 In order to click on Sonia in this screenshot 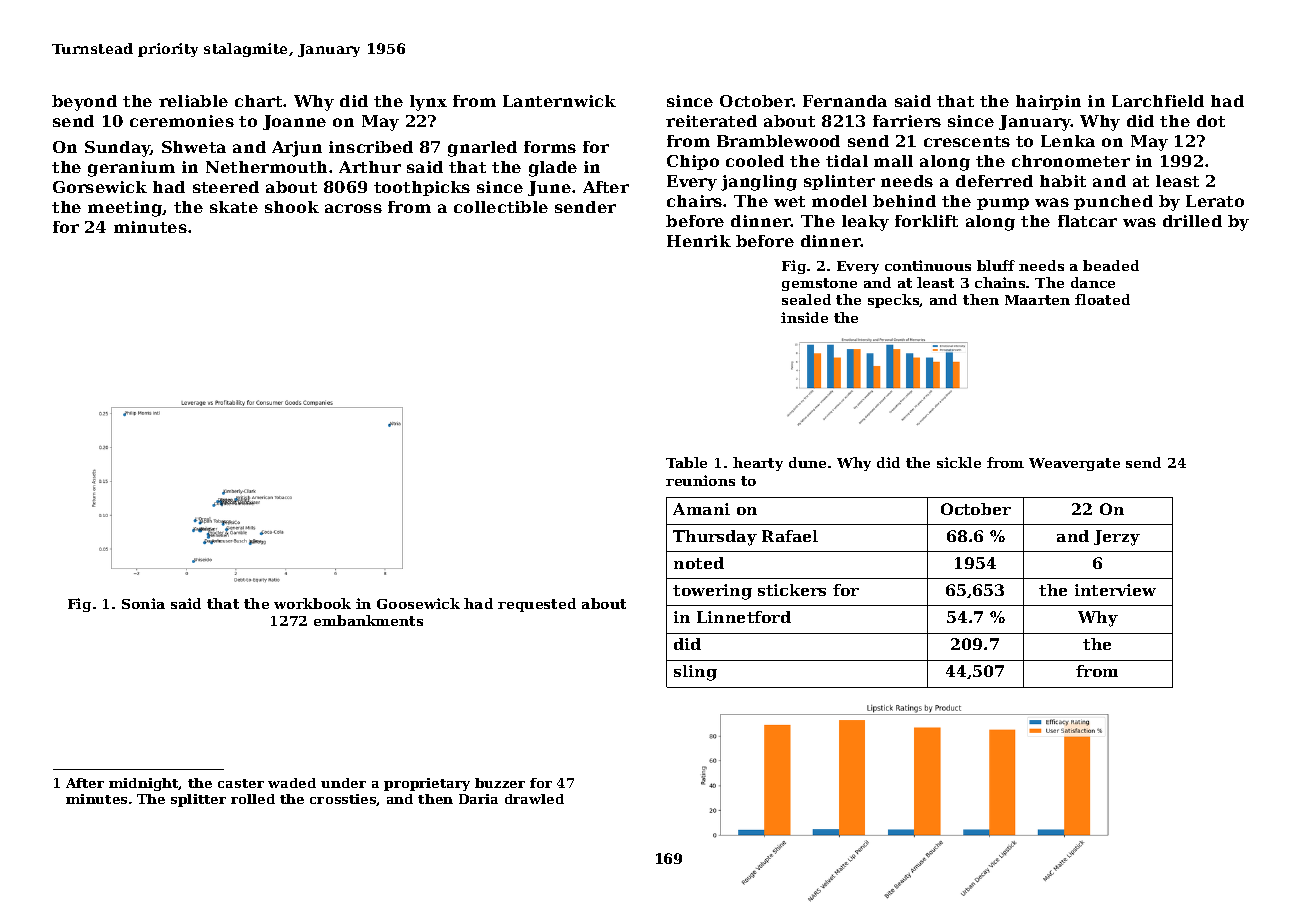, I will do `click(143, 603)`.
